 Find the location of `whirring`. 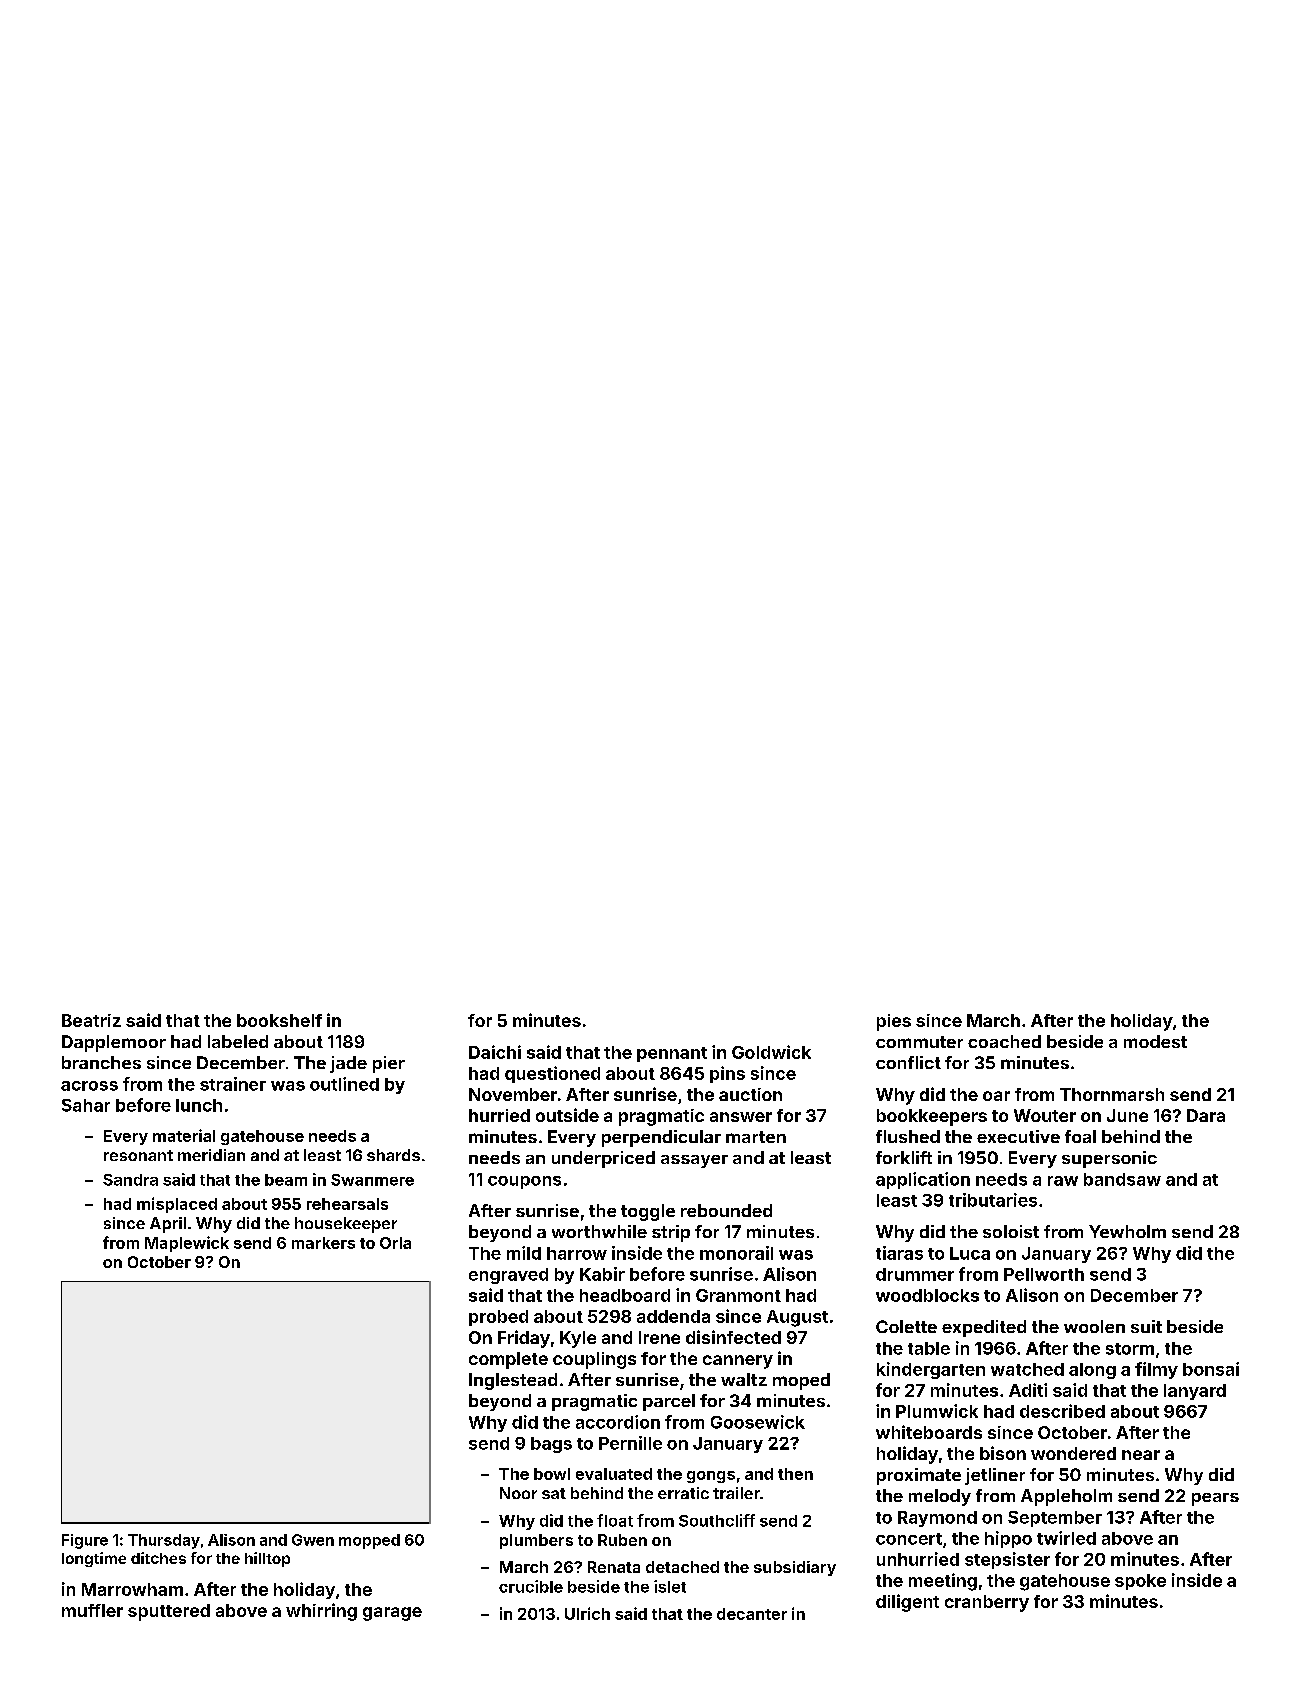

whirring is located at coordinates (321, 1612).
